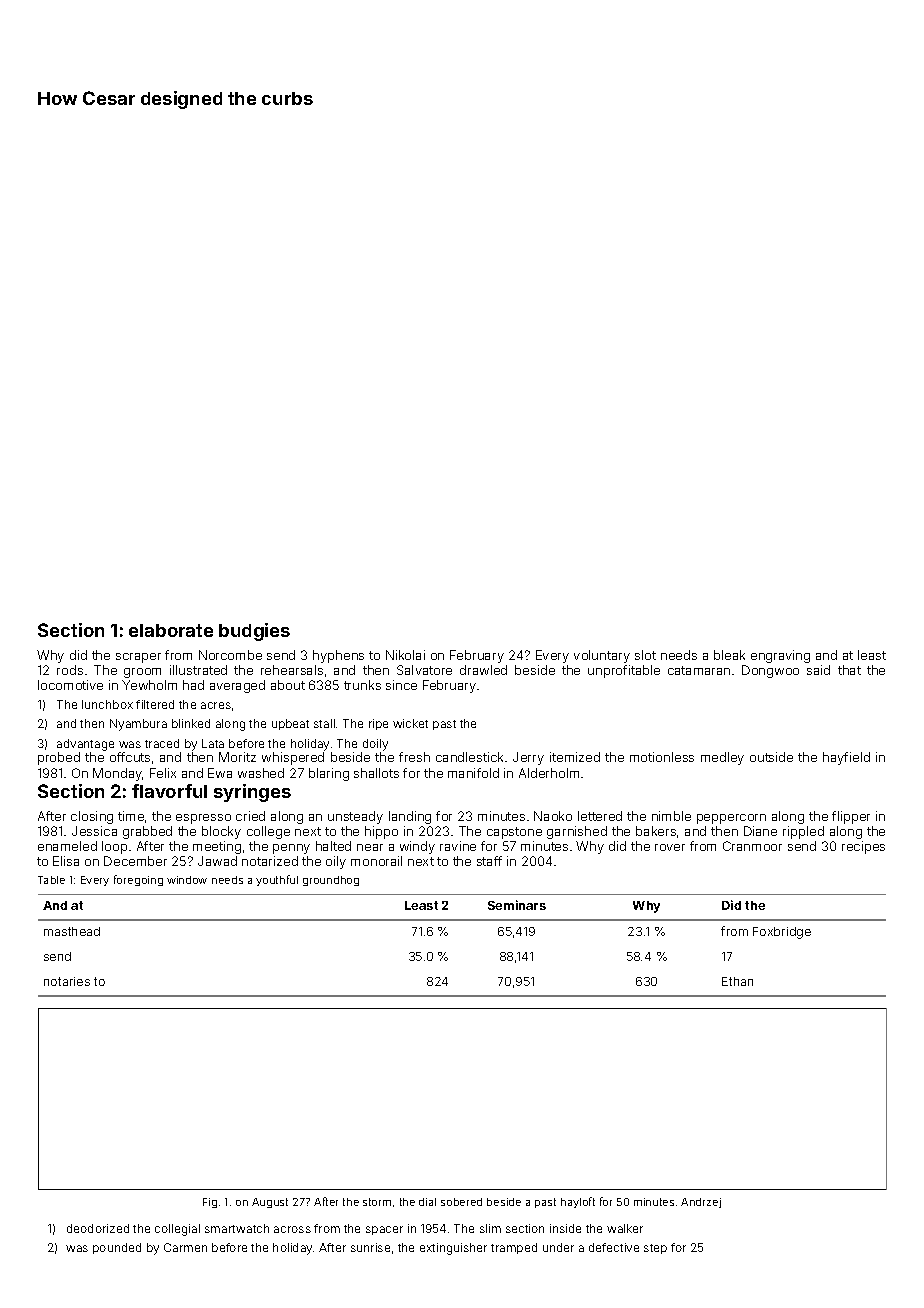 The height and width of the page is (1308, 924). Describe the element at coordinates (254, 632) in the page. I see `budgies` at that location.
